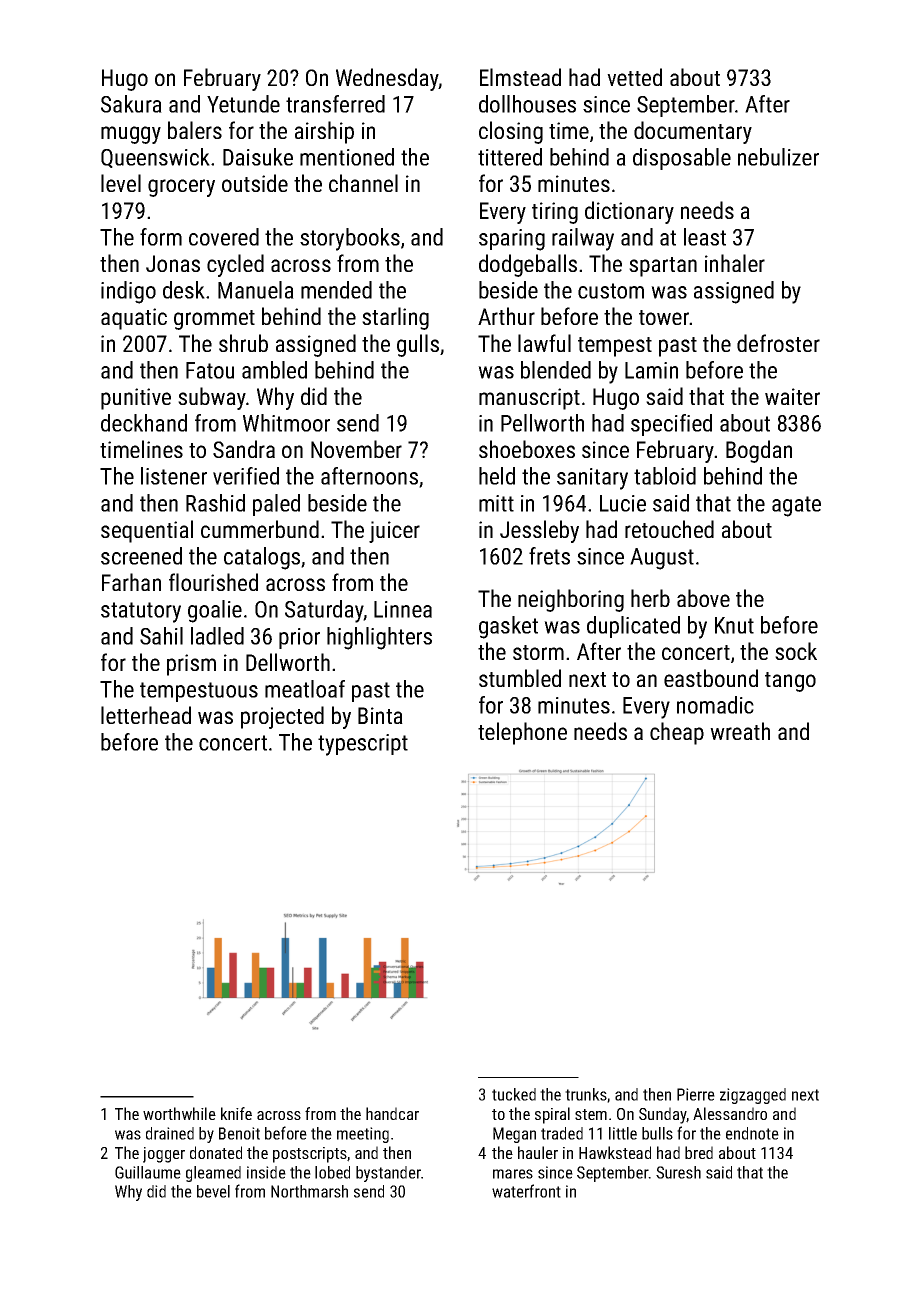 This screenshot has width=924, height=1311. Describe the element at coordinates (705, 237) in the screenshot. I see `least` at that location.
